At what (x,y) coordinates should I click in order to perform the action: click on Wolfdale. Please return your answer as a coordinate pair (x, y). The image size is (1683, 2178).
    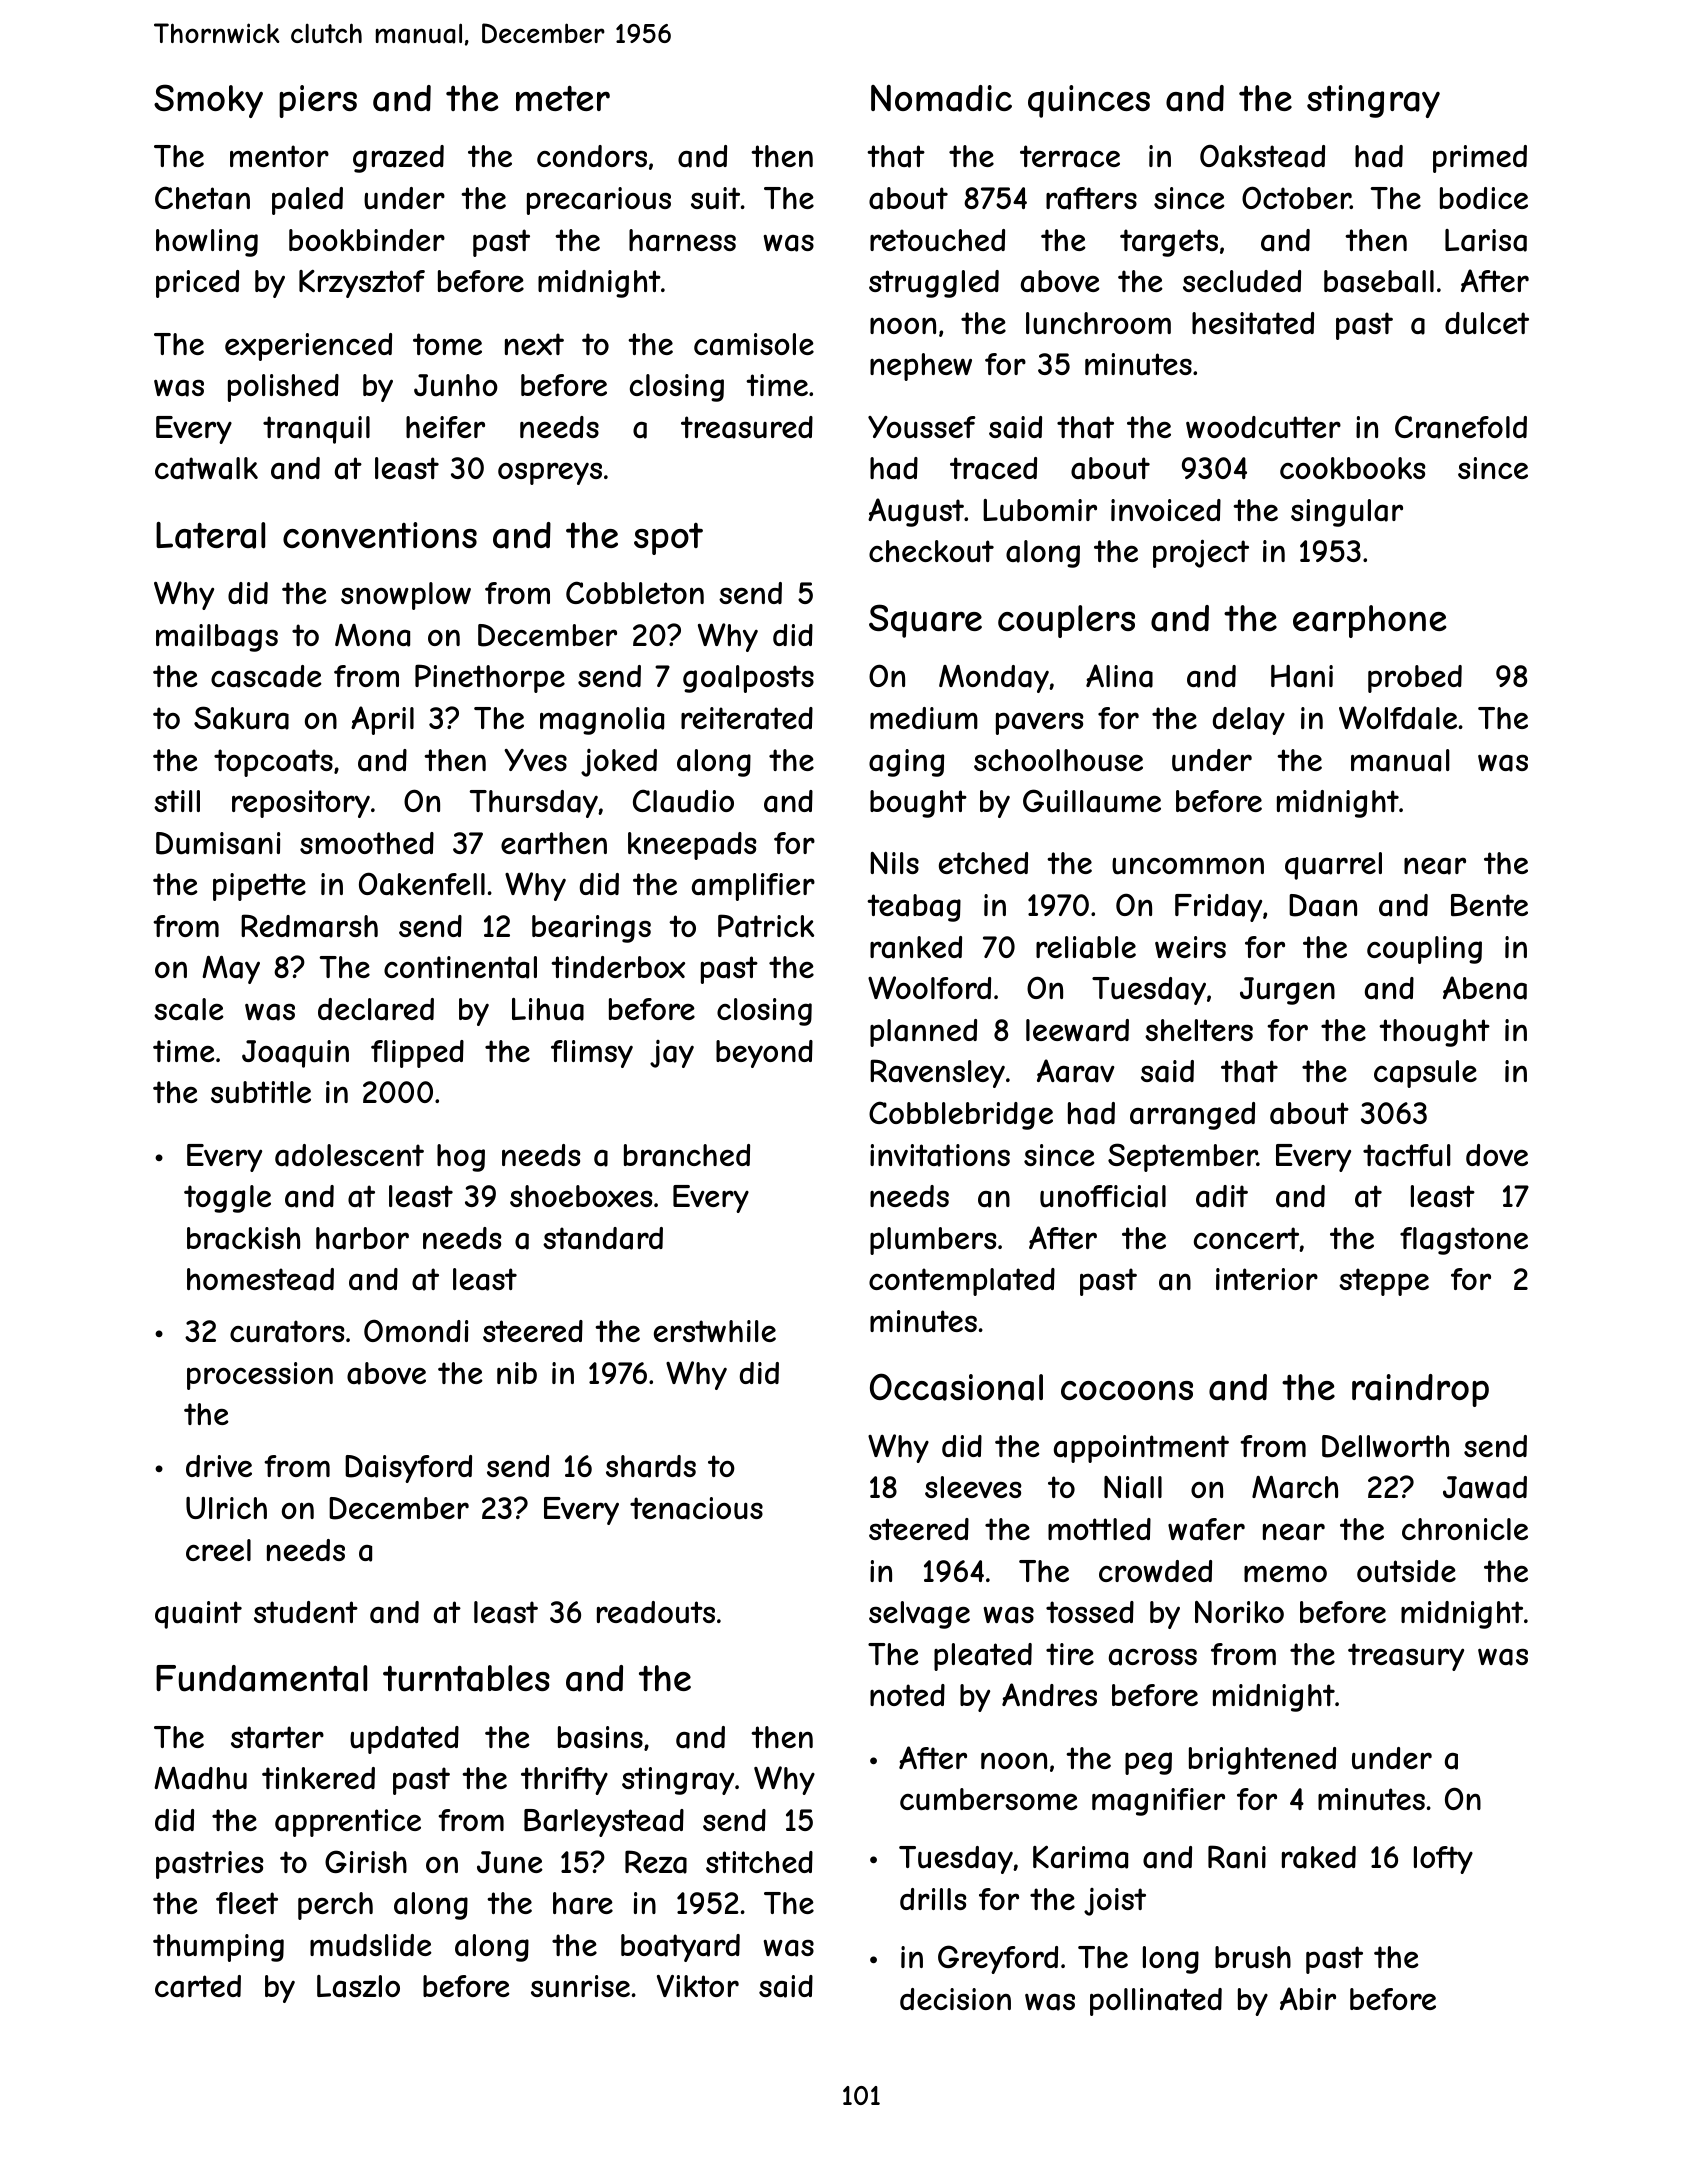
    Looking at the image, I should click on (1398, 718).
